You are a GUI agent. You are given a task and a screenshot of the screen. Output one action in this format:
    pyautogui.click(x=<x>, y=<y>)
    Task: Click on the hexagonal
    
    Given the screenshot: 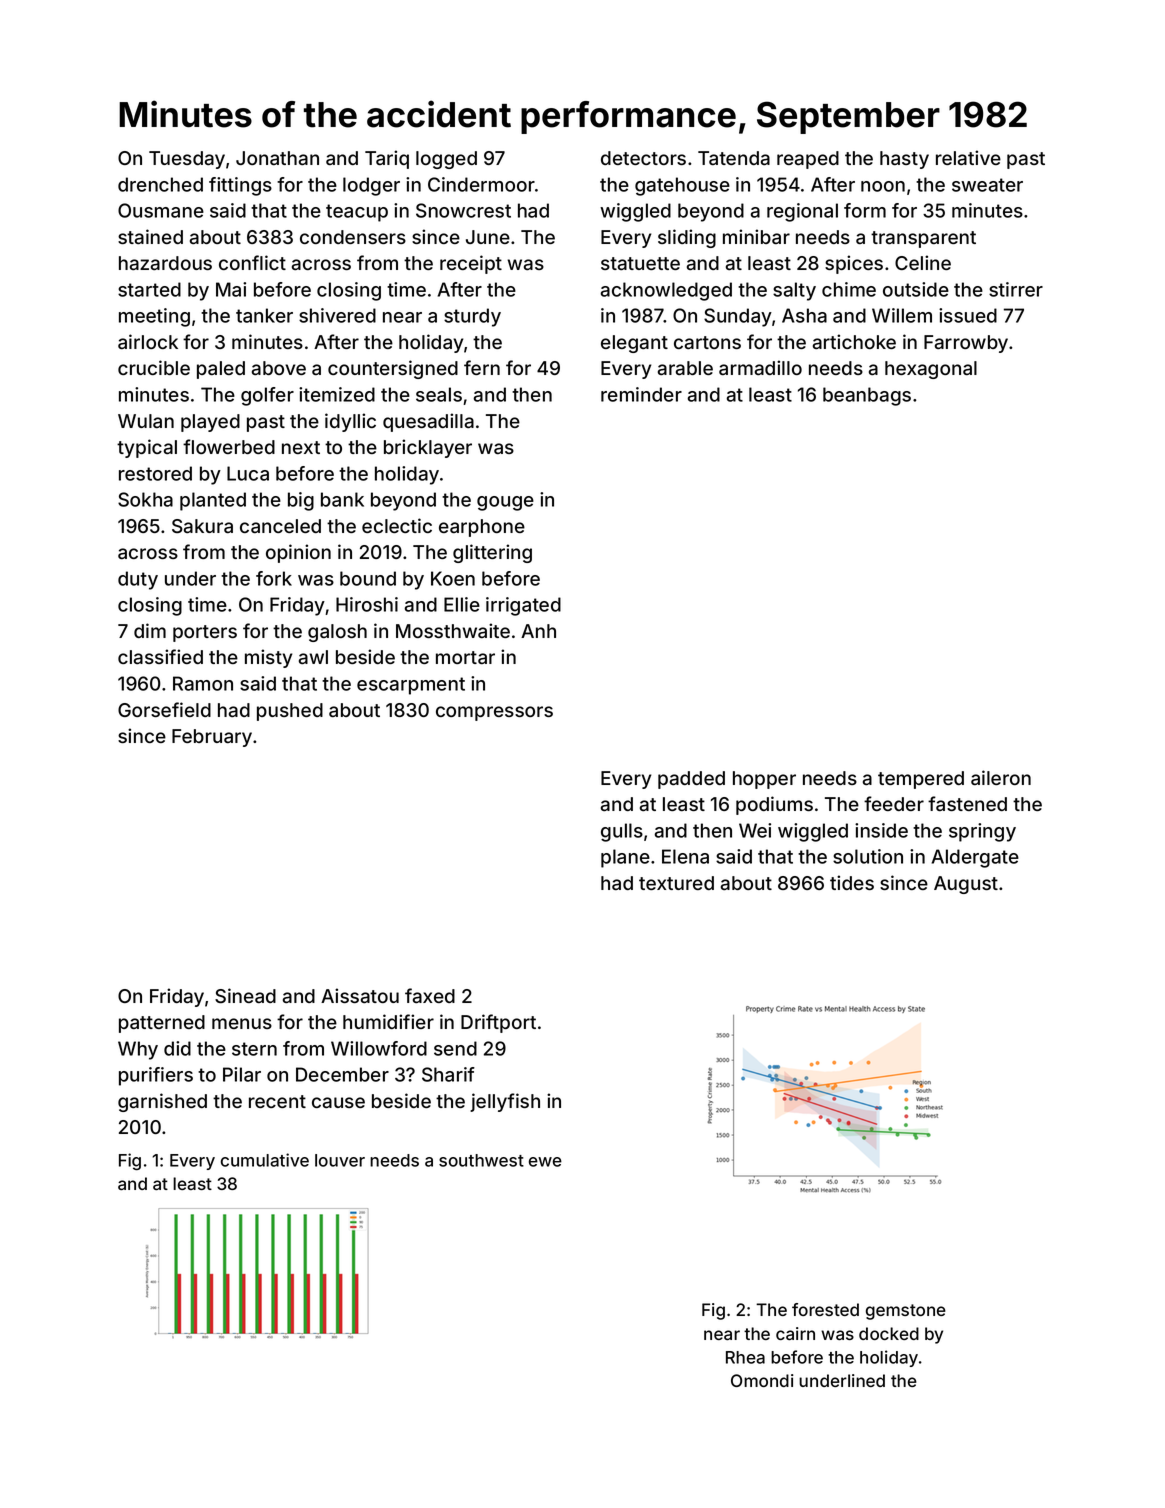 What is the action you would take?
    pyautogui.click(x=931, y=370)
